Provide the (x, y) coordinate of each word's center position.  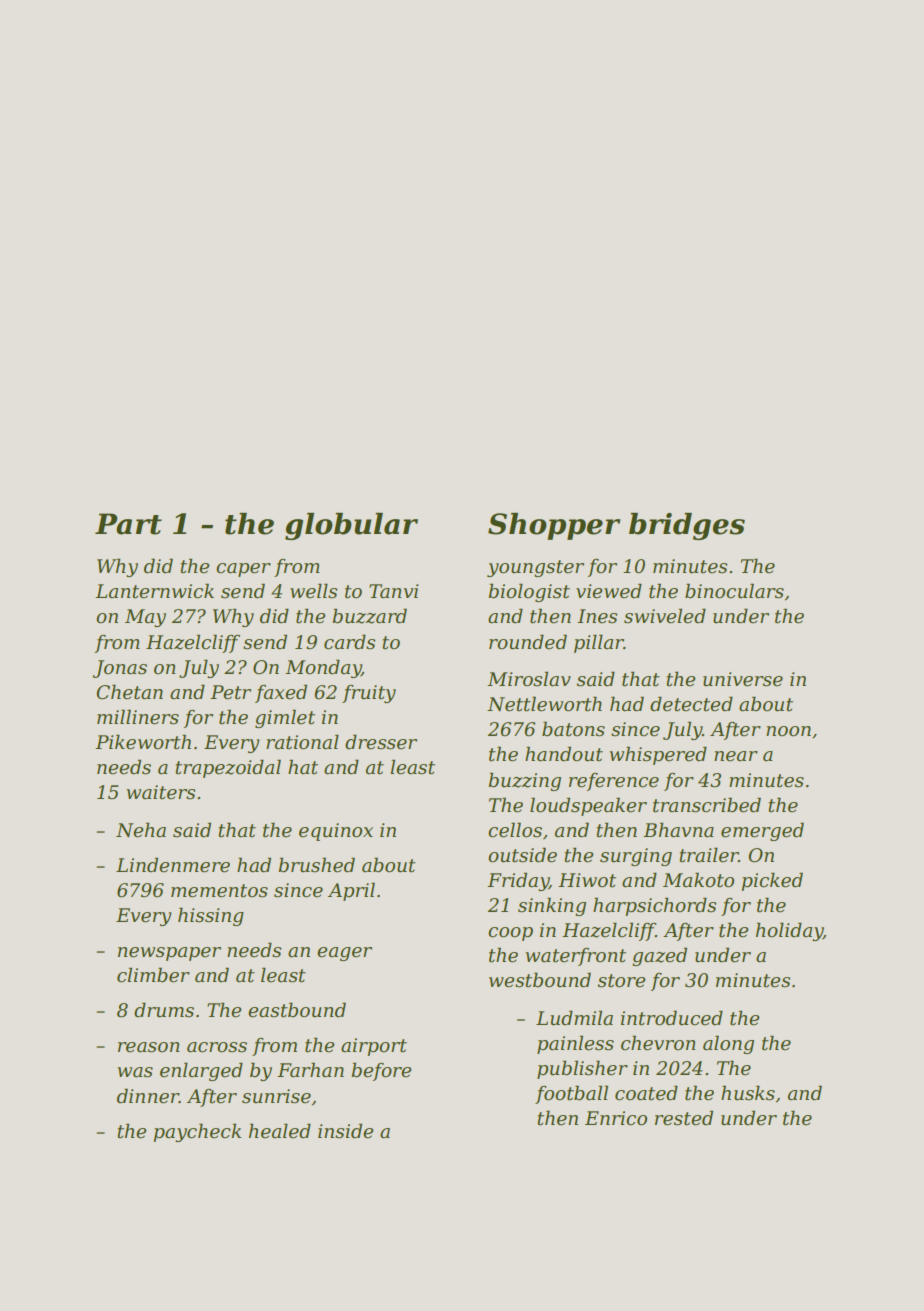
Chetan (129, 692)
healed (280, 1131)
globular (351, 526)
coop (510, 934)
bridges (687, 526)
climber (153, 975)
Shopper (554, 526)
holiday (789, 931)
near (736, 756)
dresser (381, 742)
